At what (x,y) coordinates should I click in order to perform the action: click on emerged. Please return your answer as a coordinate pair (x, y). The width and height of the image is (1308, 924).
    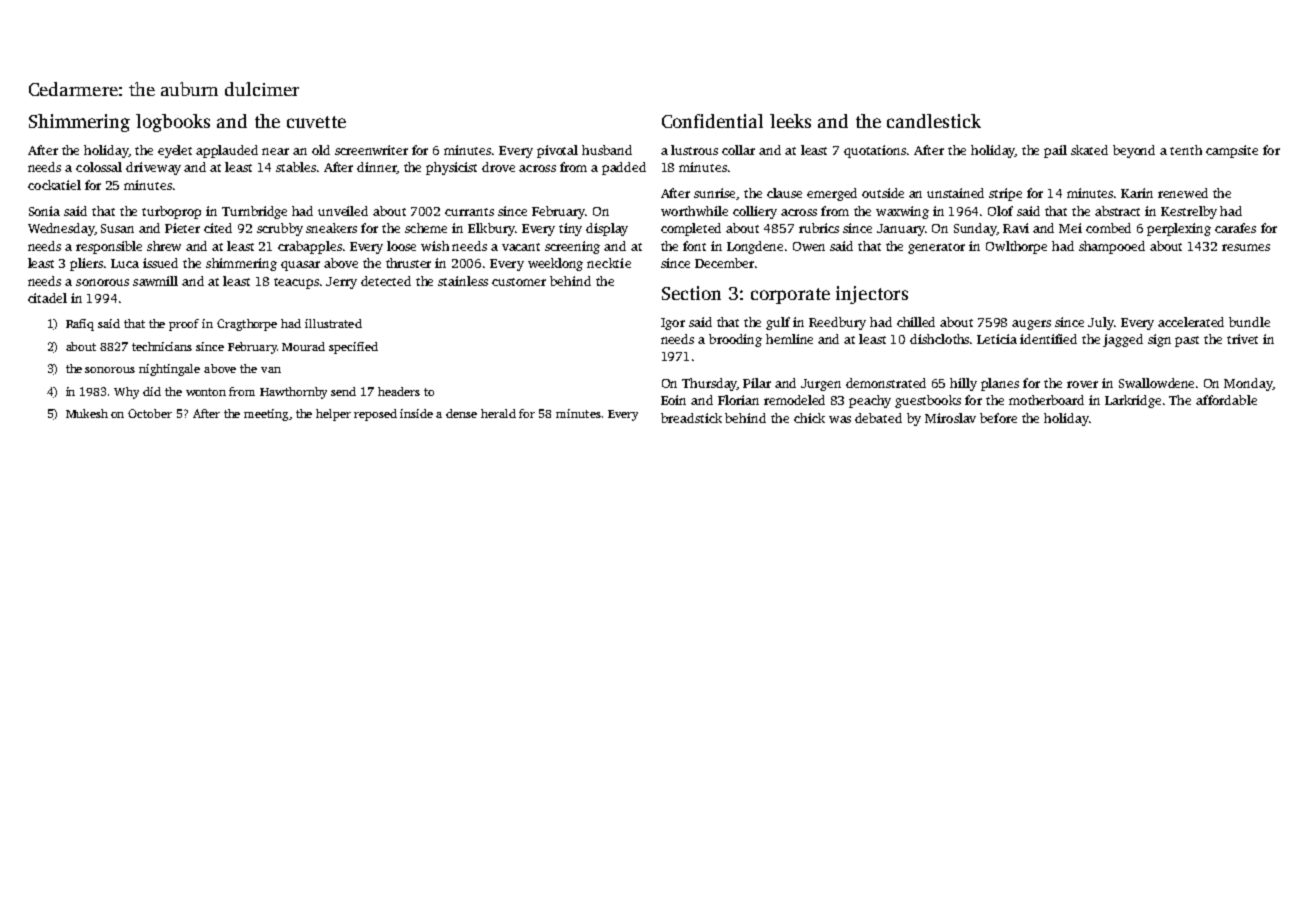
    Looking at the image, I should click on (832, 194).
